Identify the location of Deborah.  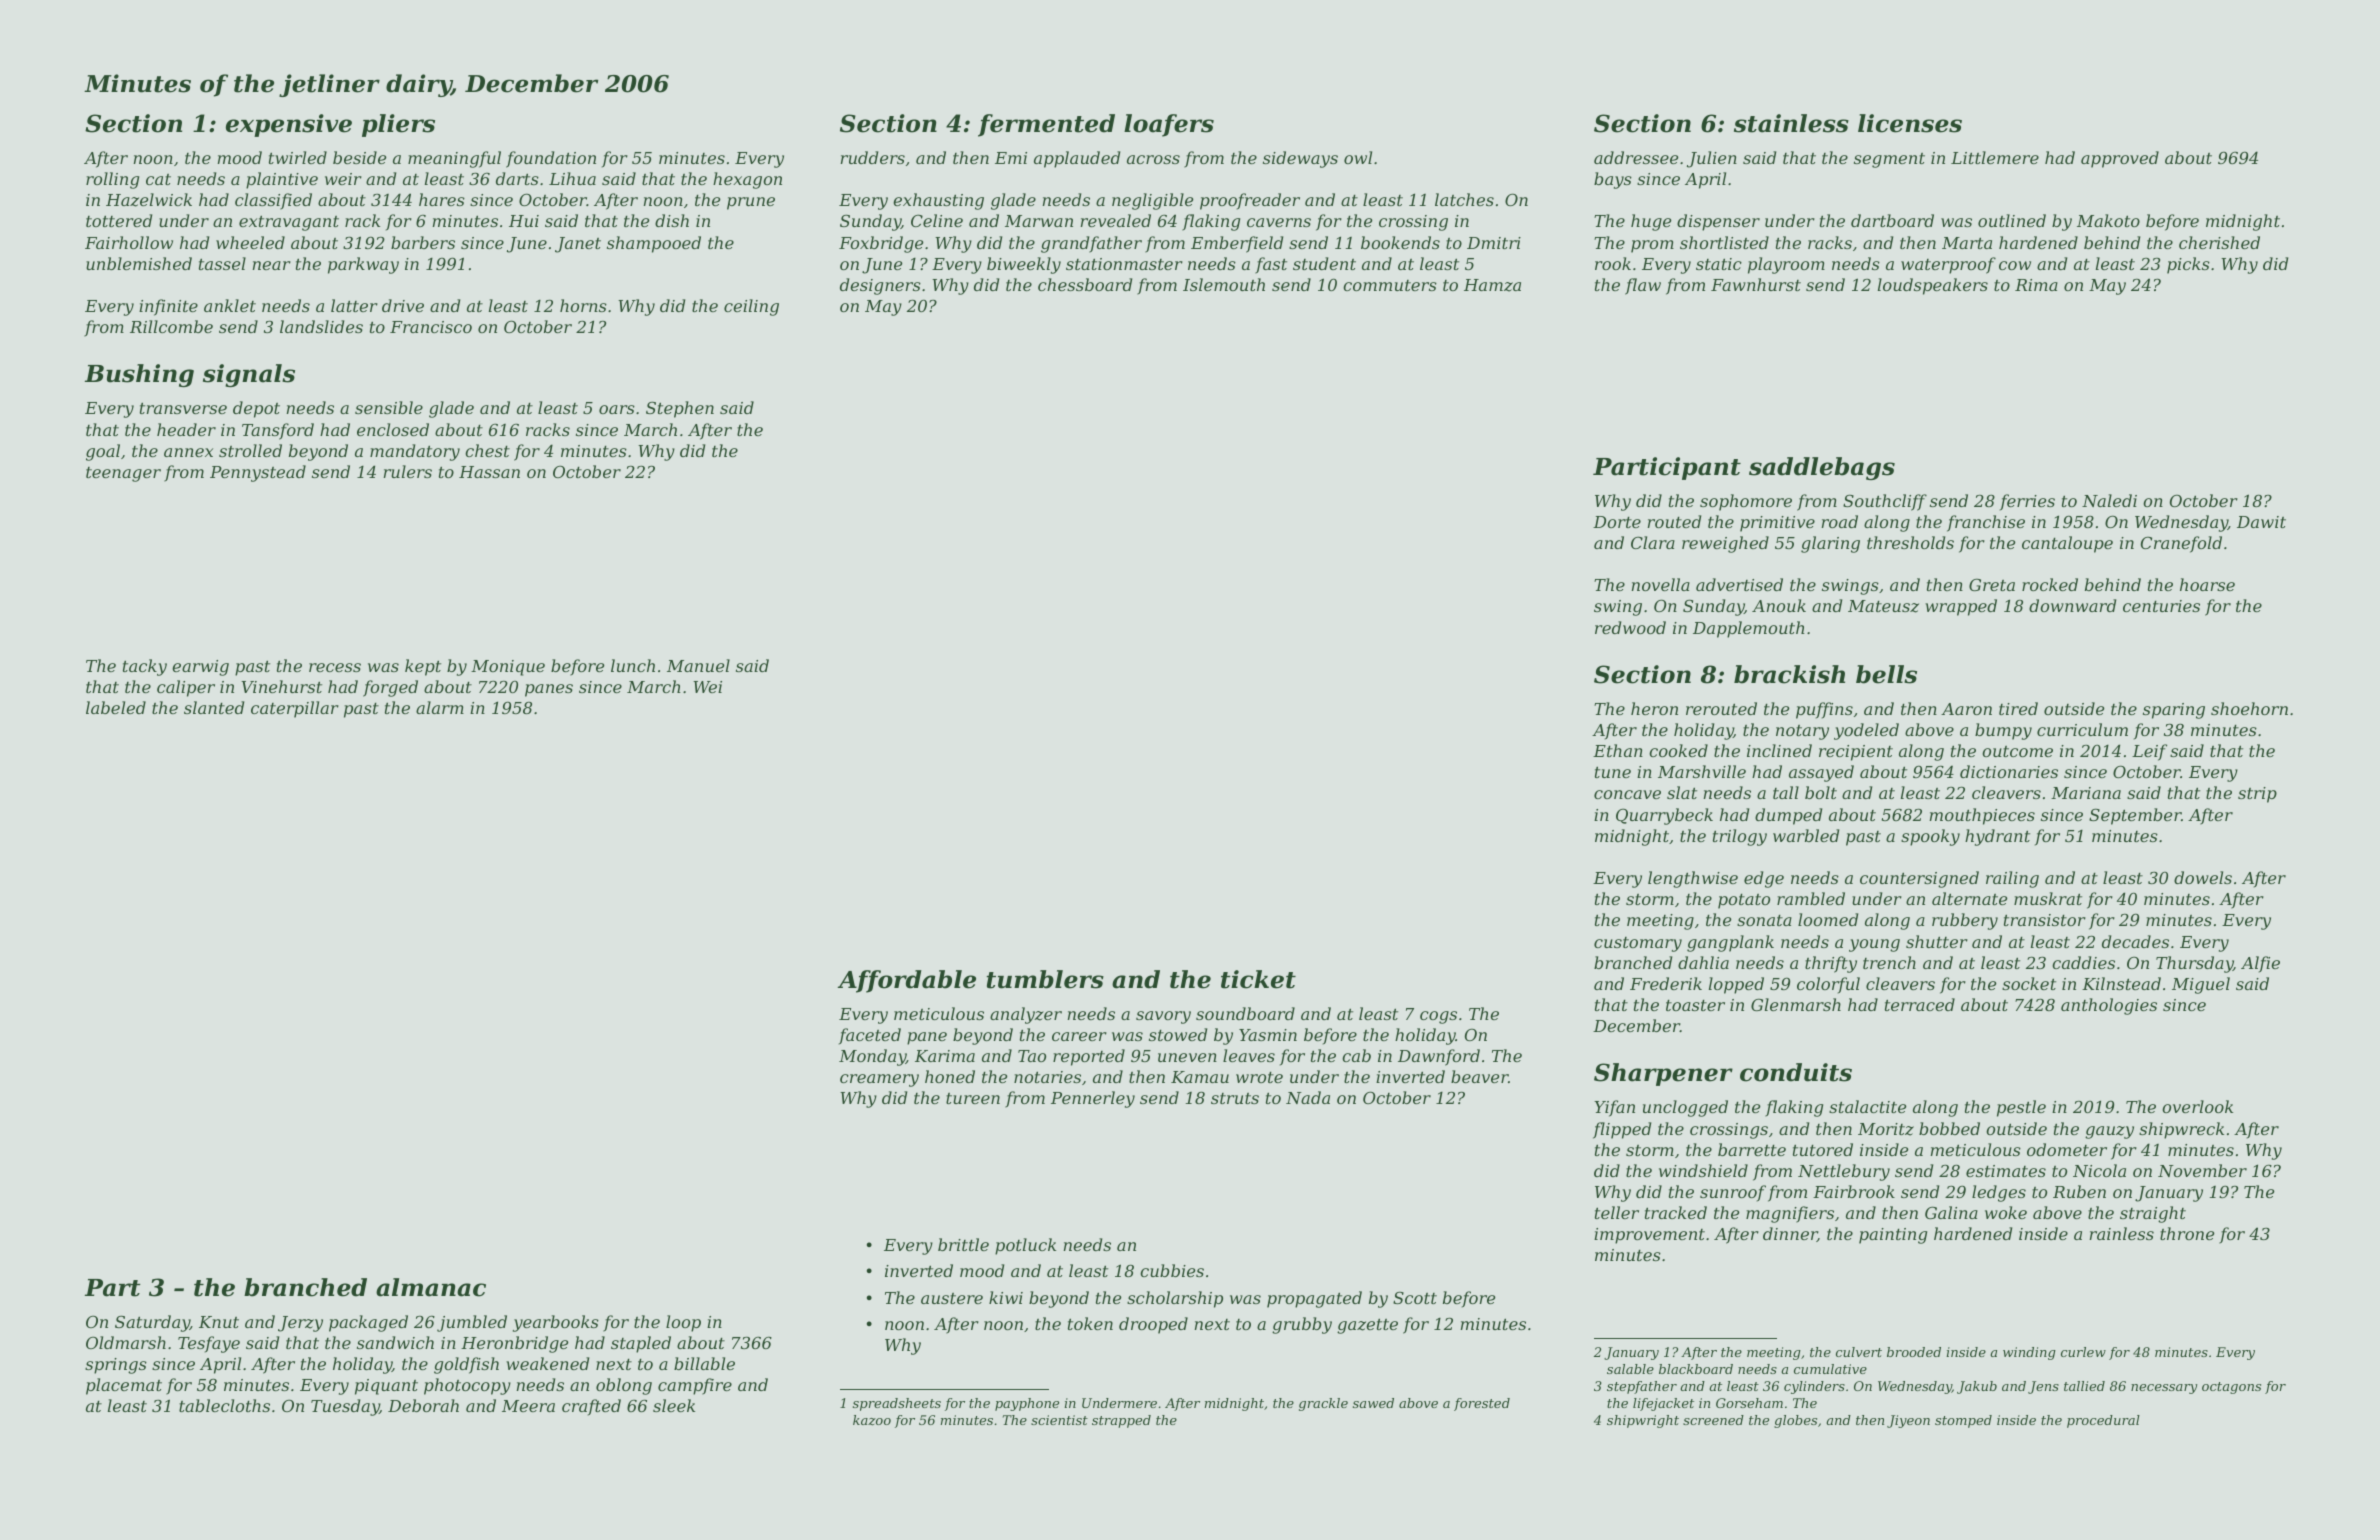
(423, 1405).
